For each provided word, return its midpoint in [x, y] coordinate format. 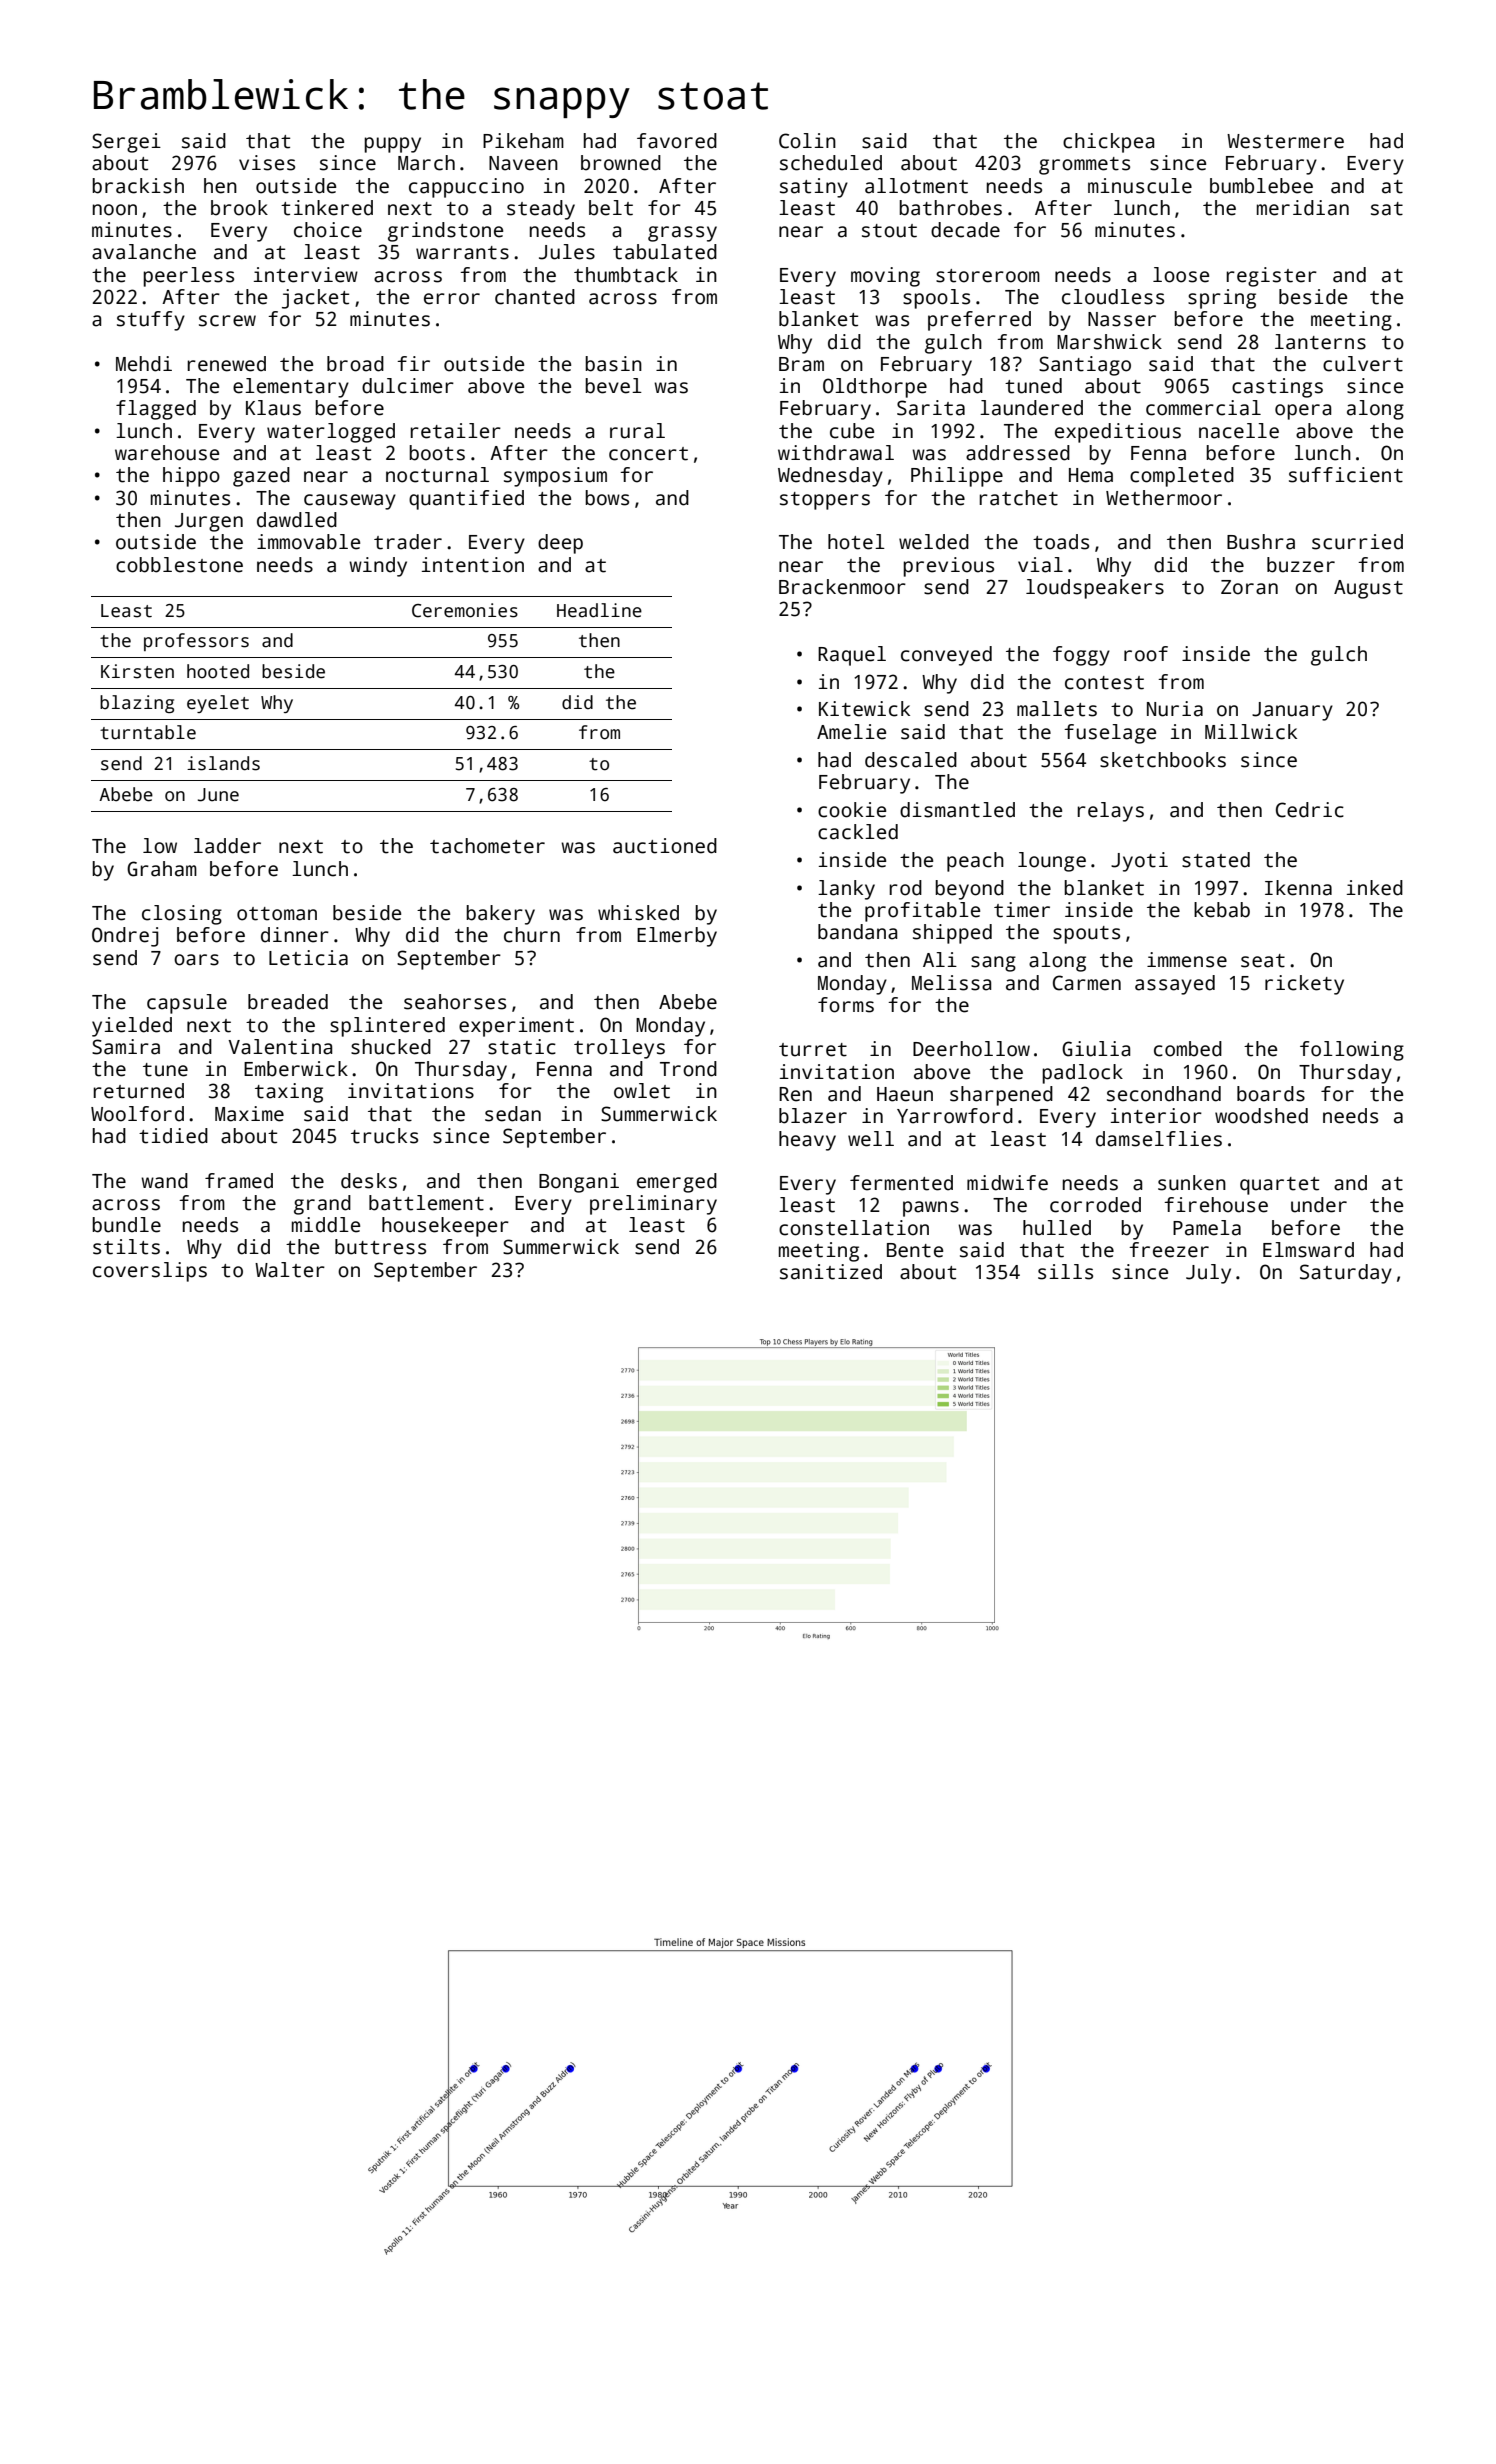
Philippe [957, 477]
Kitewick [864, 709]
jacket [315, 299]
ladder [227, 846]
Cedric [1310, 810]
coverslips [150, 1272]
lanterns [1320, 342]
